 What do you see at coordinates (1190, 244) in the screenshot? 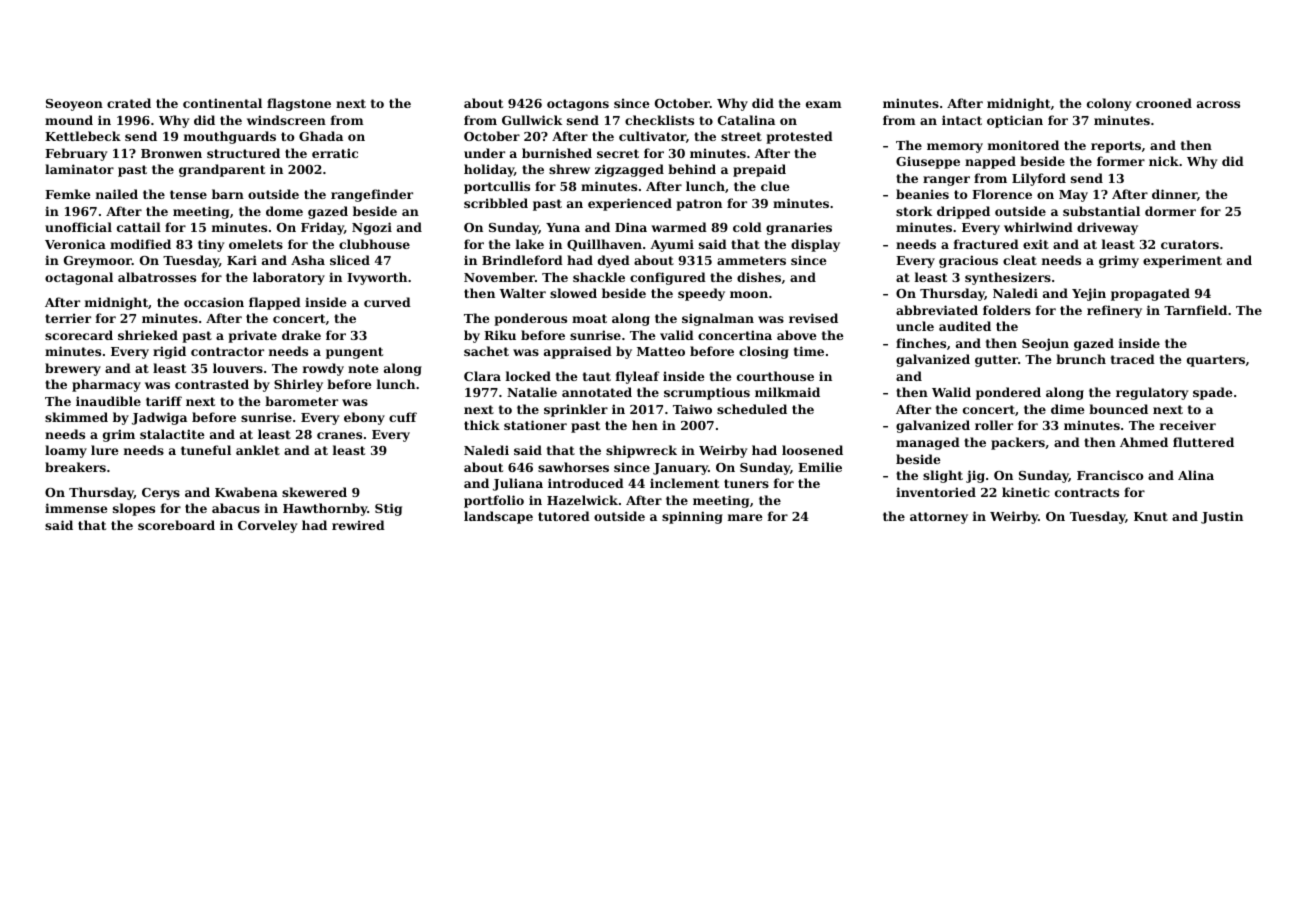
I see `curators` at bounding box center [1190, 244].
